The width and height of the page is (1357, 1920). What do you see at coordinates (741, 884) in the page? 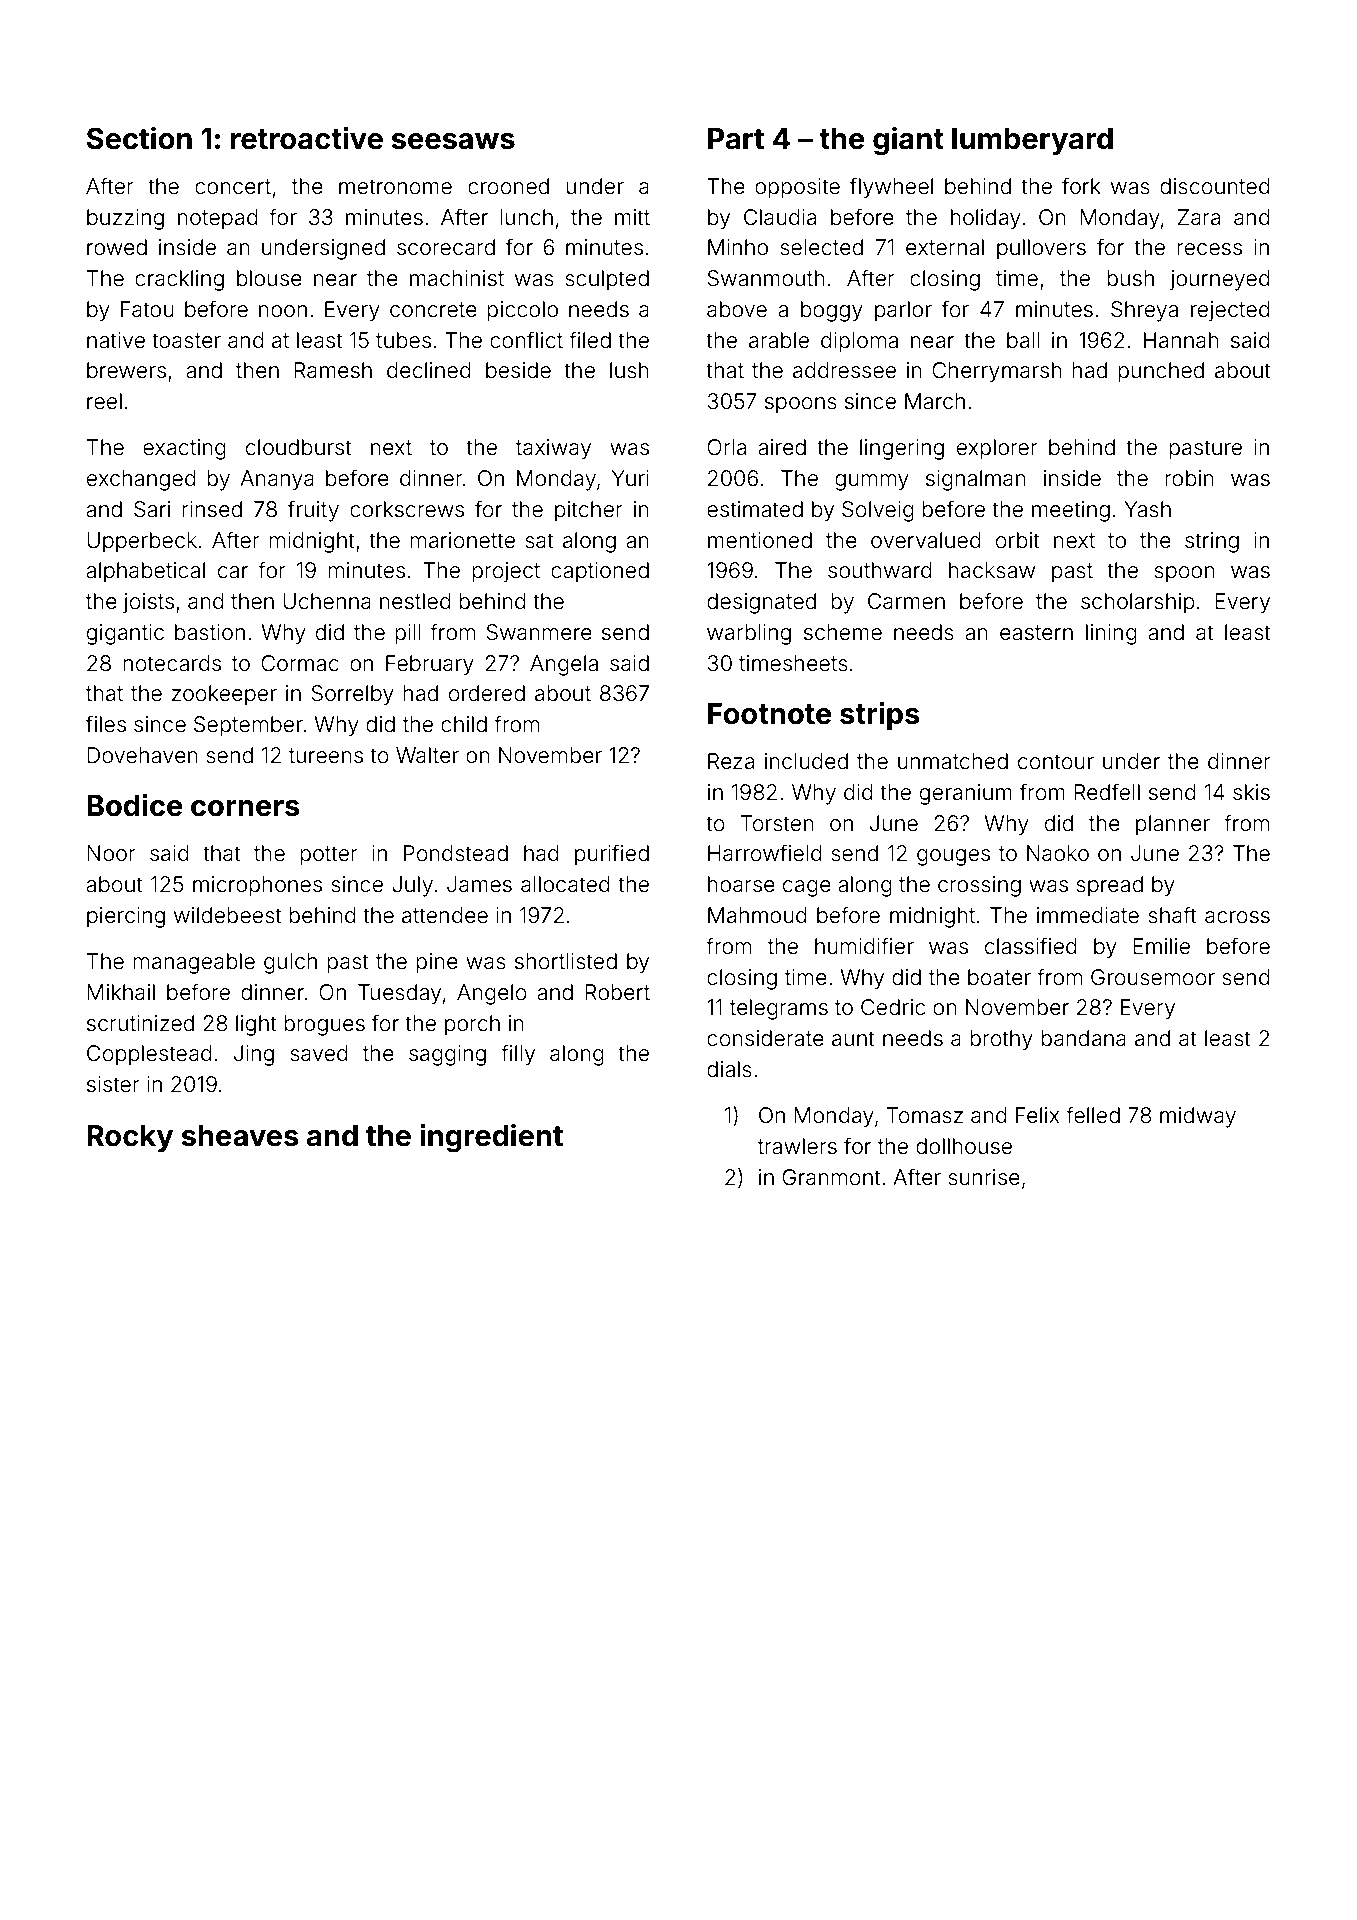
I see `hoarse` at bounding box center [741, 884].
